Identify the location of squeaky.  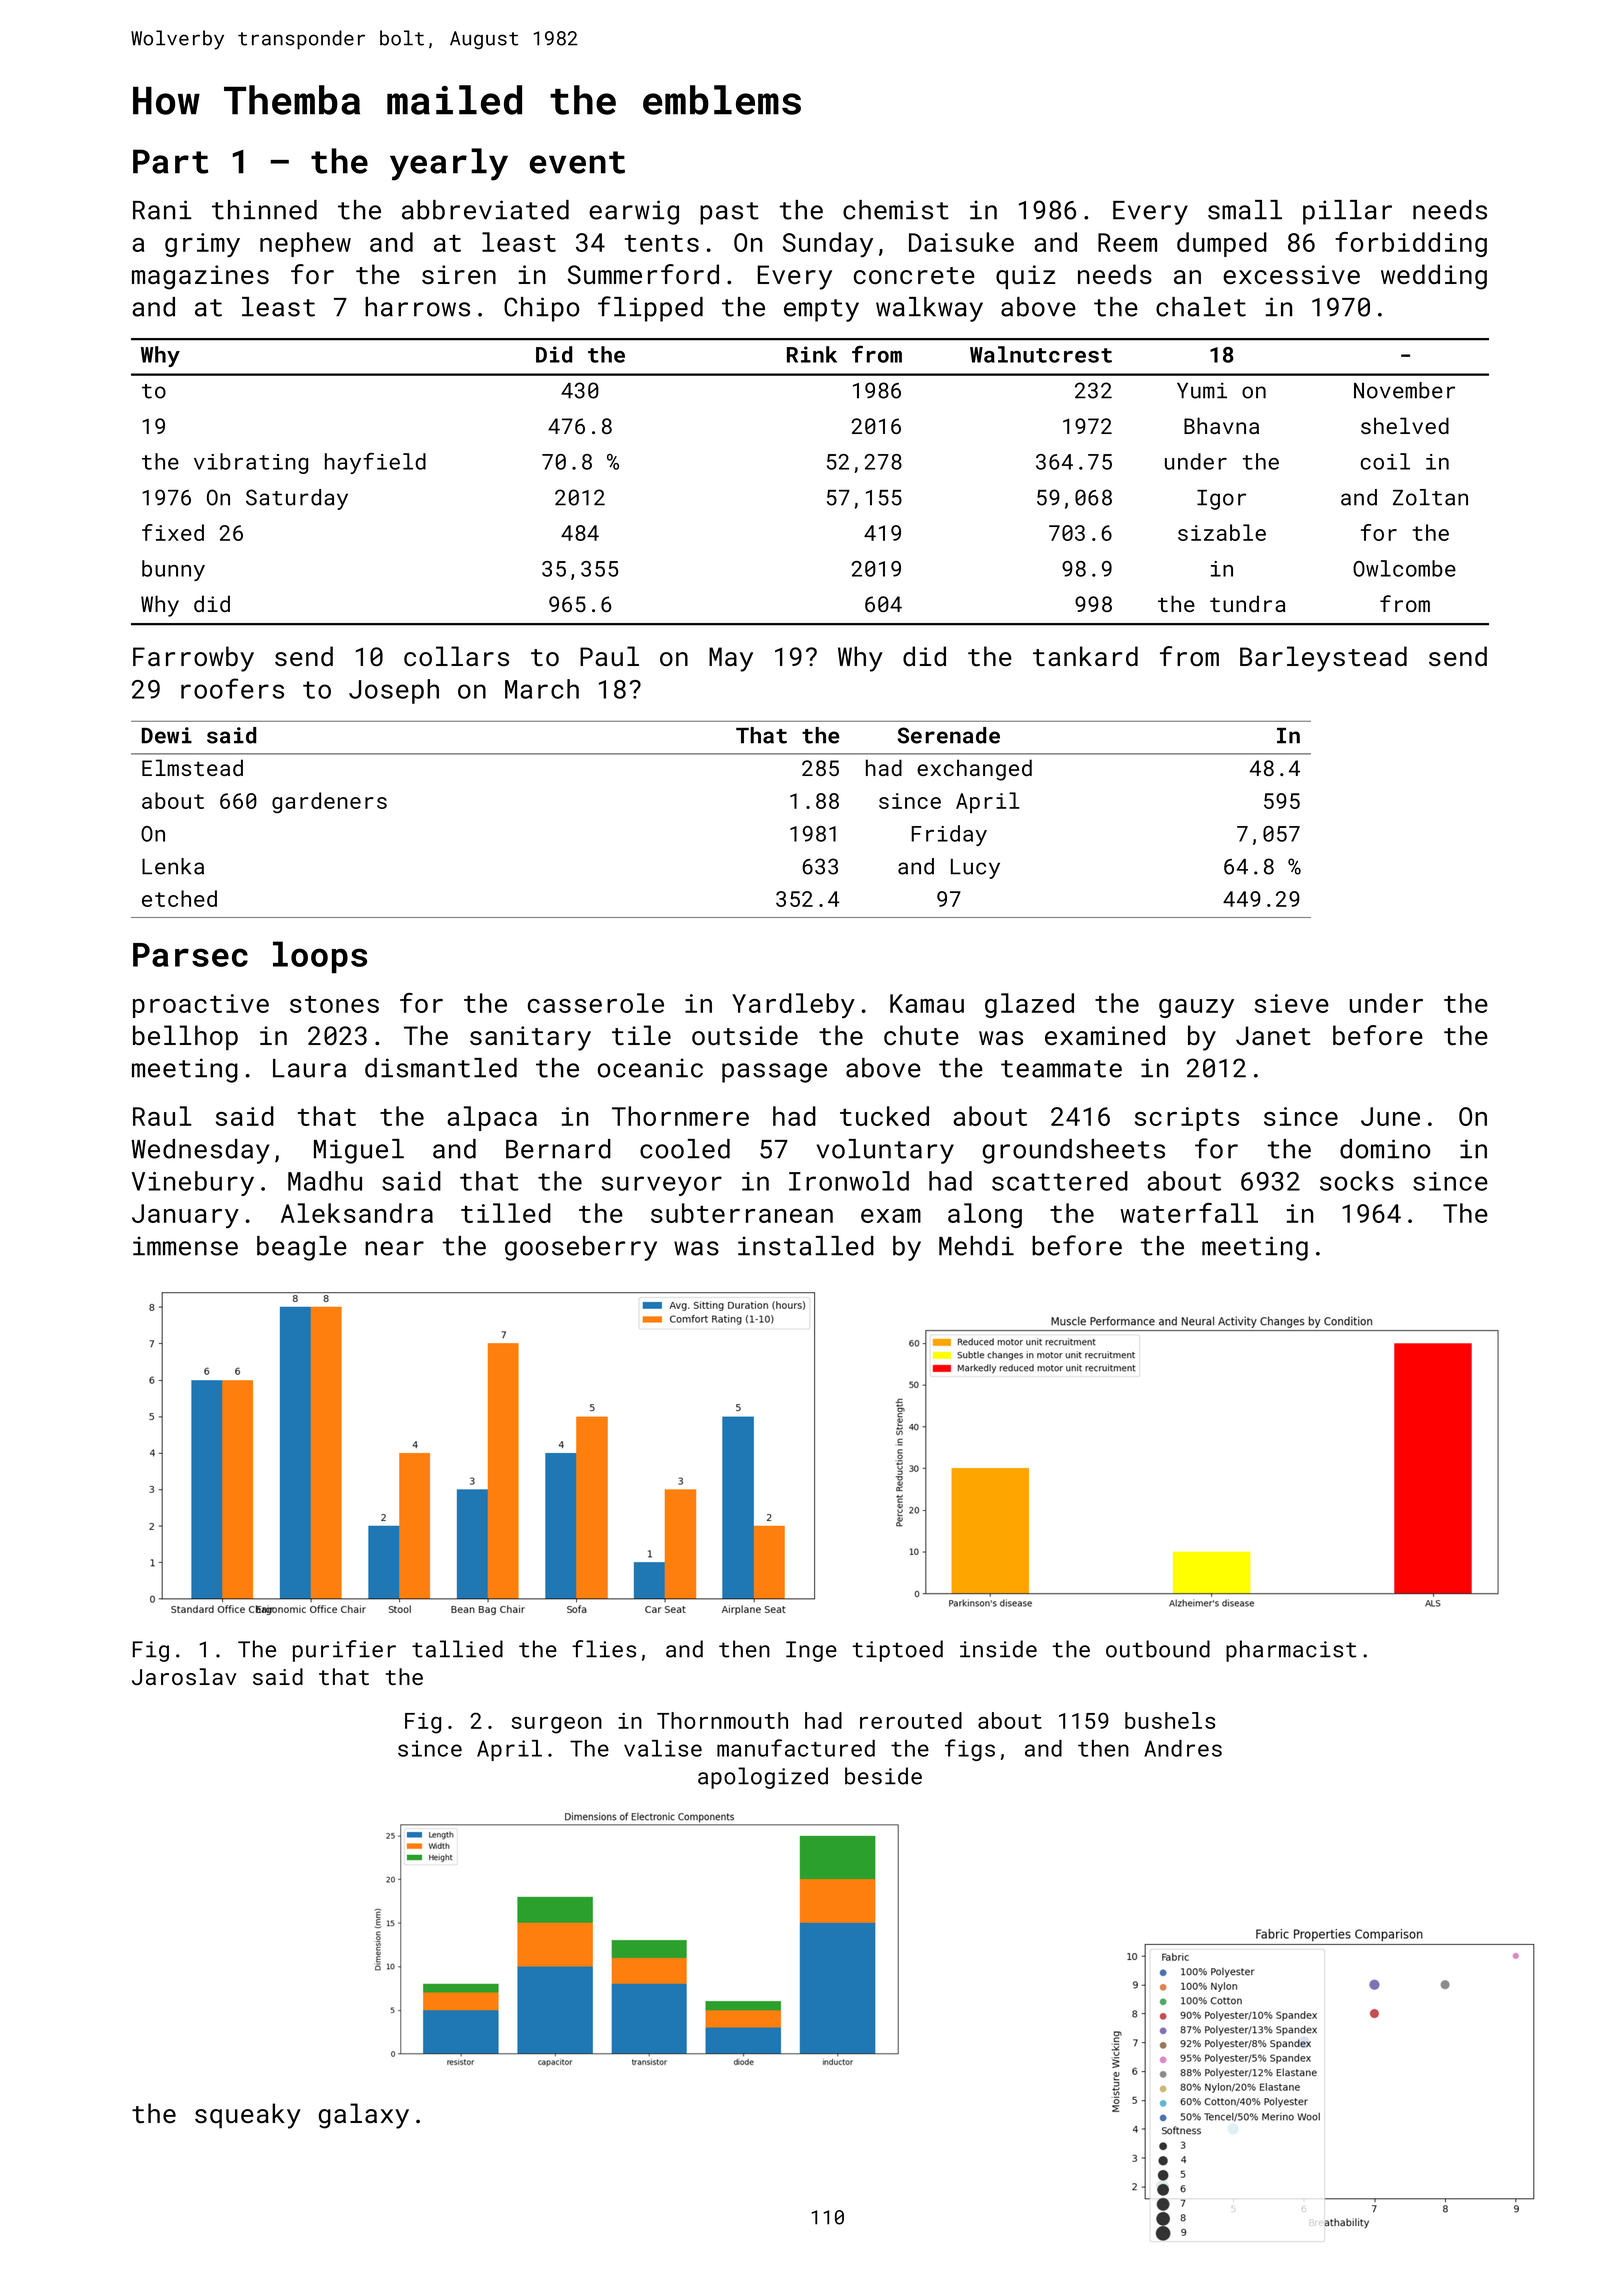
(248, 2116).
